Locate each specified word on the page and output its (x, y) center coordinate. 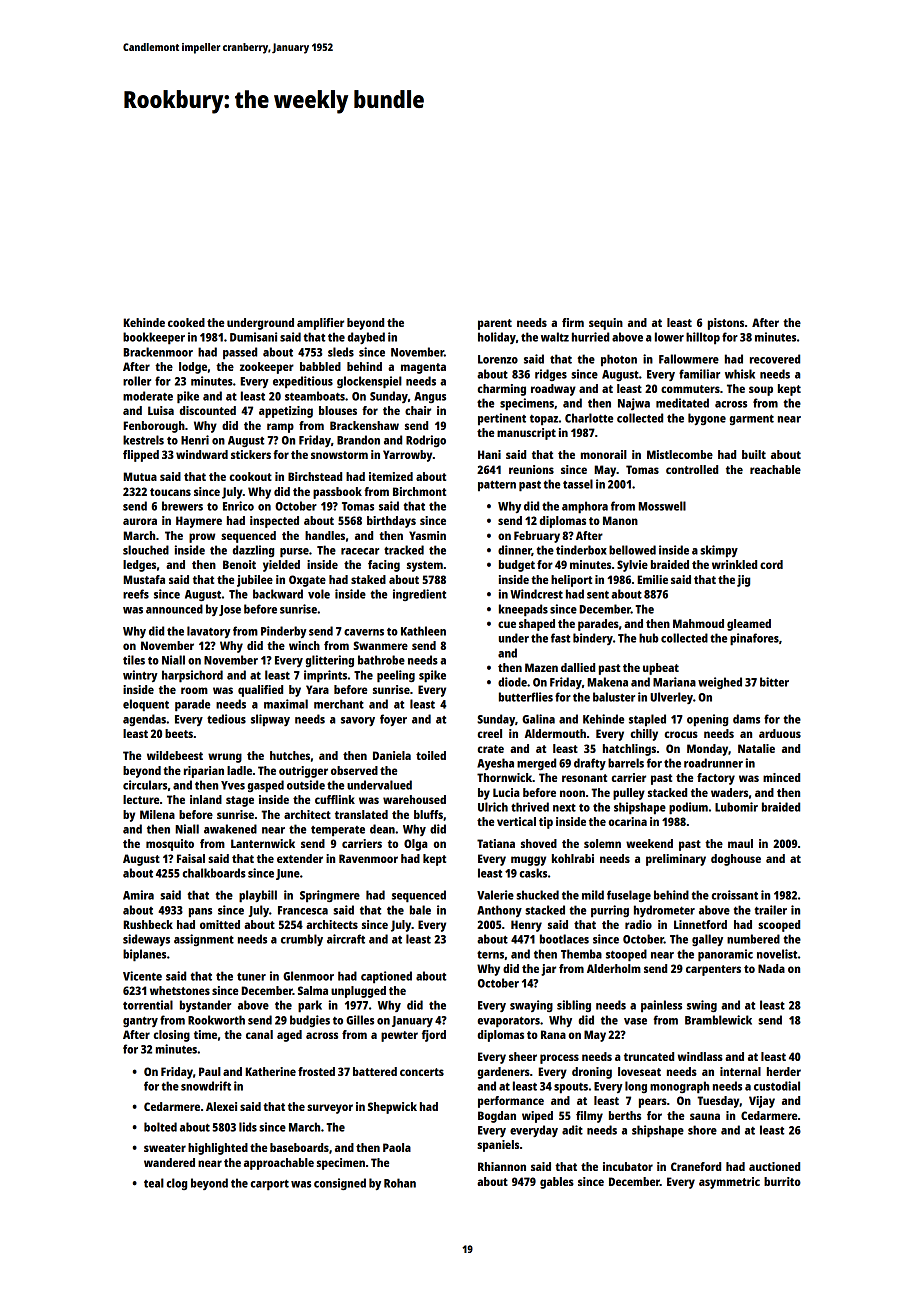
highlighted (218, 1149)
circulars (145, 785)
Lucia (506, 792)
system (425, 566)
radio (638, 924)
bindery (593, 639)
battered (375, 1071)
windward (202, 454)
